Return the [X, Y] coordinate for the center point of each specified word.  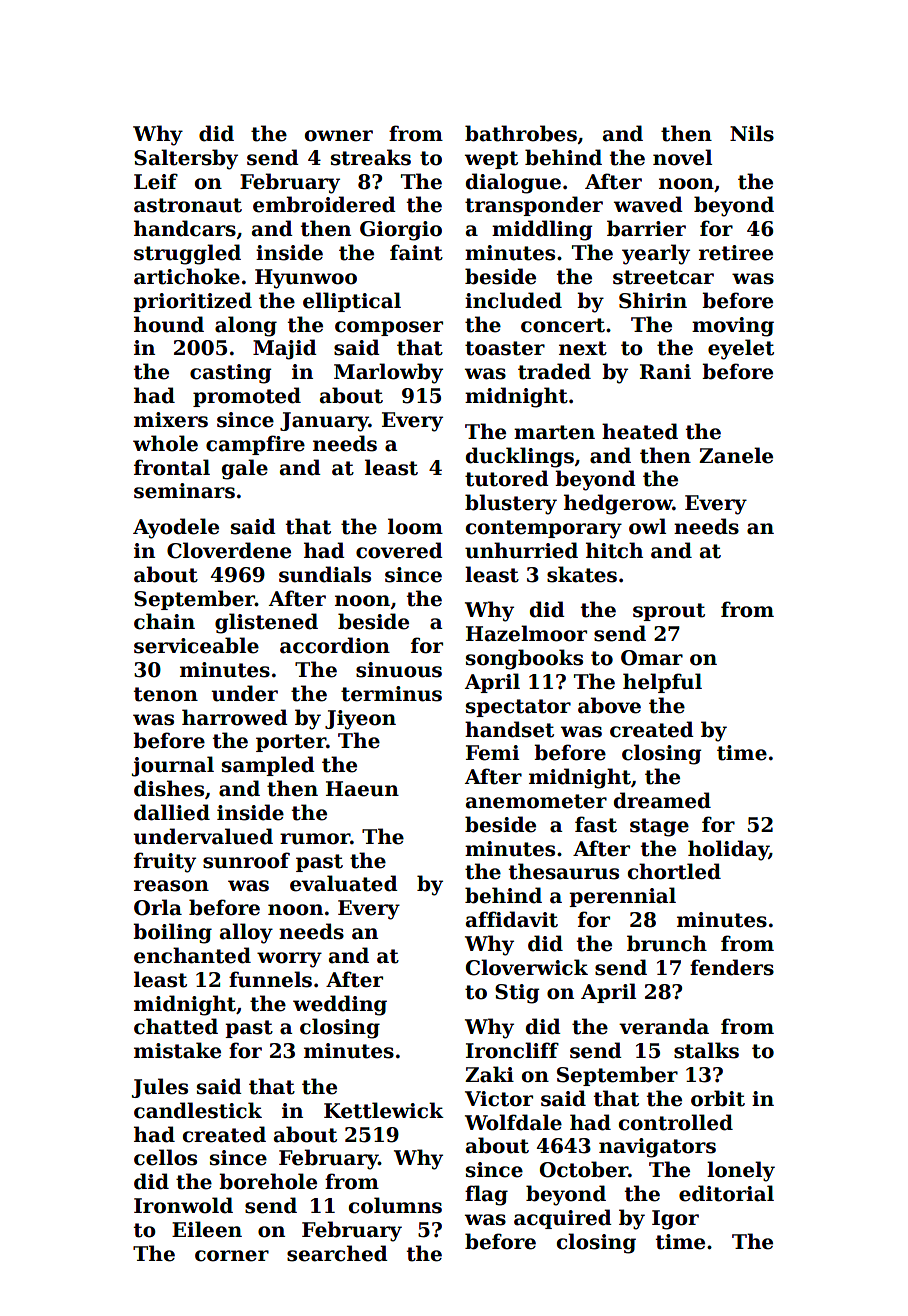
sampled [268, 766]
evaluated [344, 883]
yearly [656, 254]
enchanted [192, 955]
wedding [340, 1005]
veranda [664, 1026]
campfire [255, 445]
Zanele [736, 455]
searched [337, 1253]
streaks [371, 157]
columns [395, 1205]
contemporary [544, 529]
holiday [728, 850]
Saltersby [186, 159]
